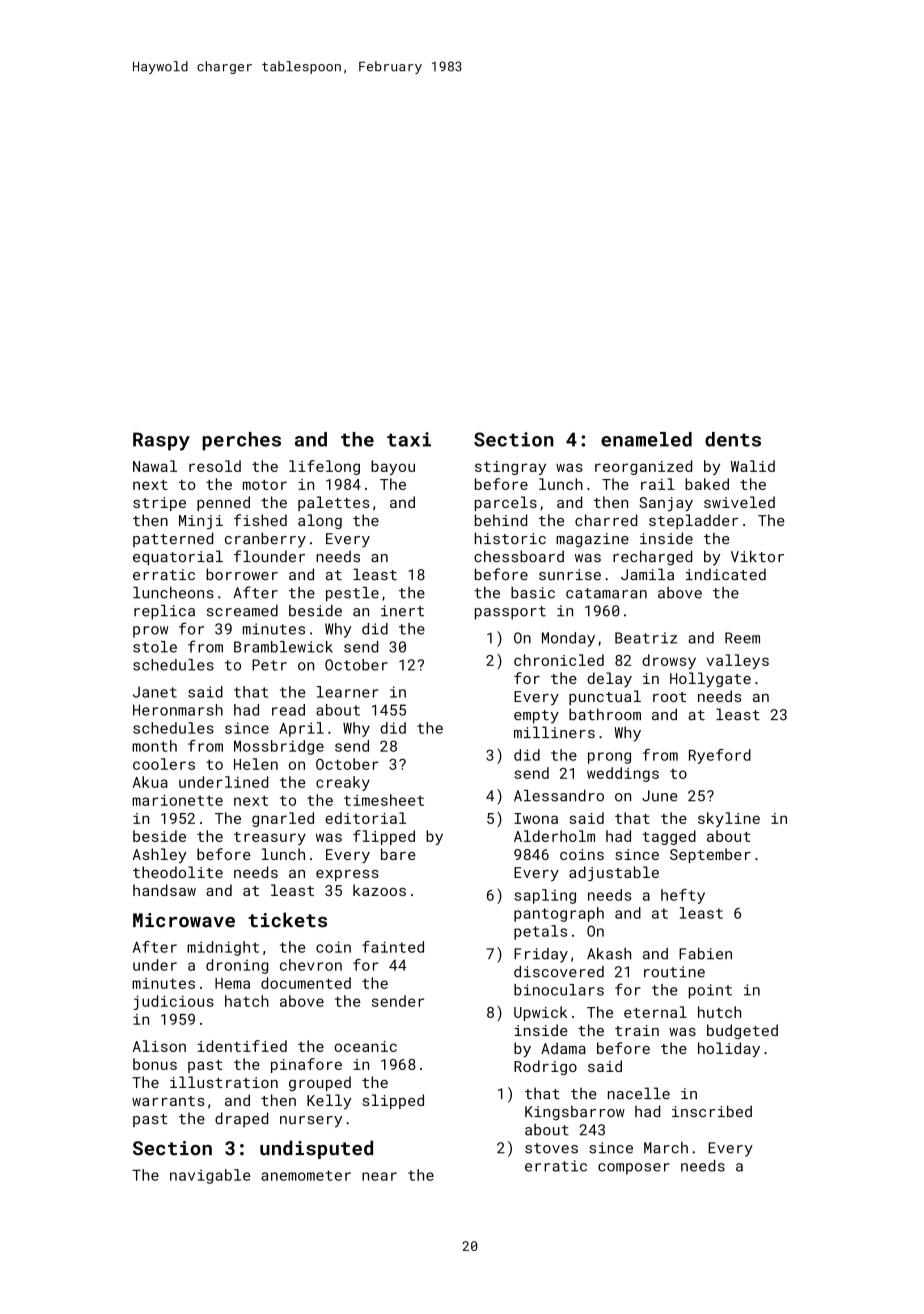  I want to click on inert, so click(402, 611).
